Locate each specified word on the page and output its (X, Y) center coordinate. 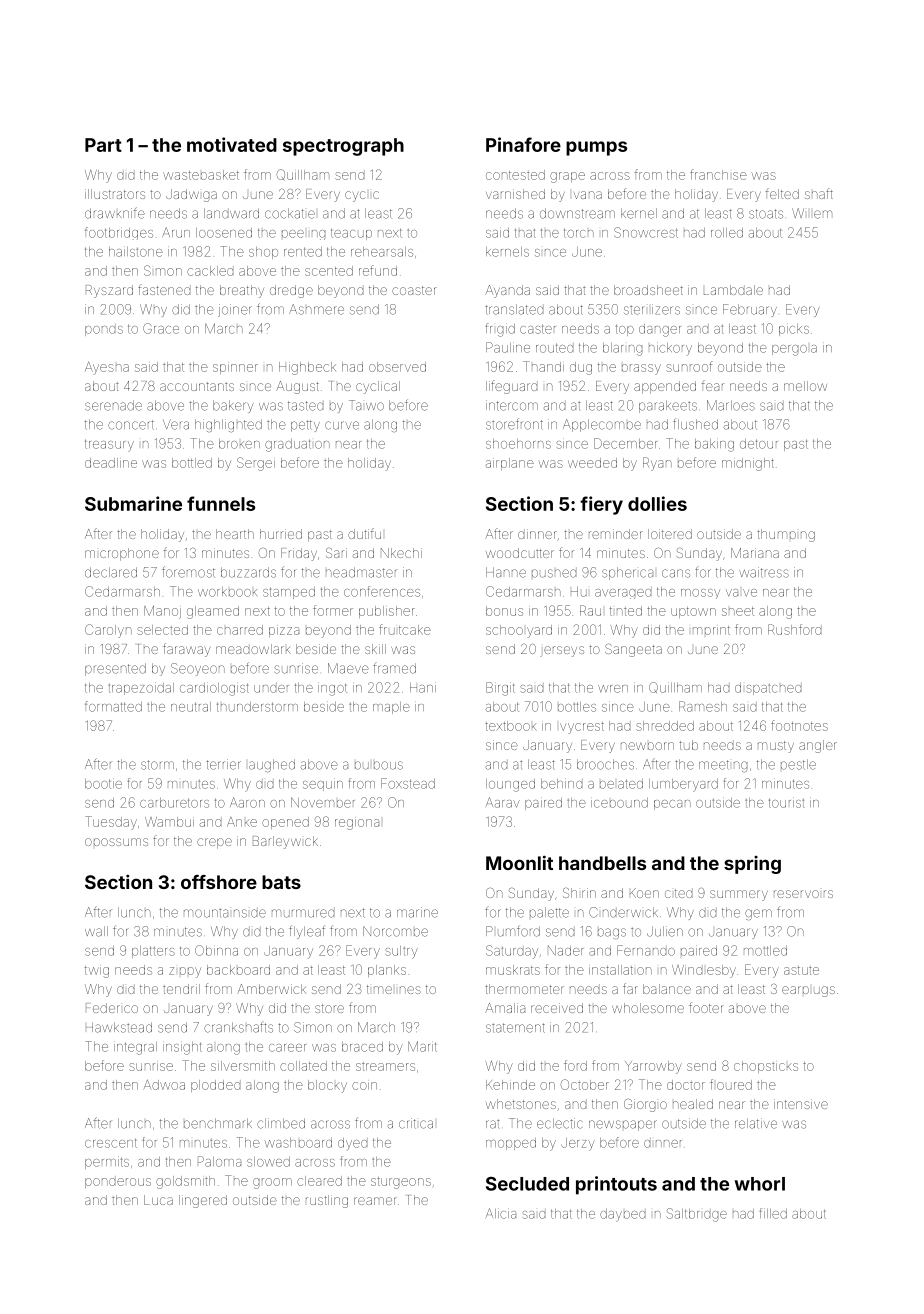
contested (515, 175)
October (585, 1084)
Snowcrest (646, 232)
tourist (786, 803)
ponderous (118, 1183)
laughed (272, 765)
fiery (601, 505)
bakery (233, 406)
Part (103, 145)
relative (756, 1123)
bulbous (379, 765)
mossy (700, 594)
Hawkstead (119, 1027)
